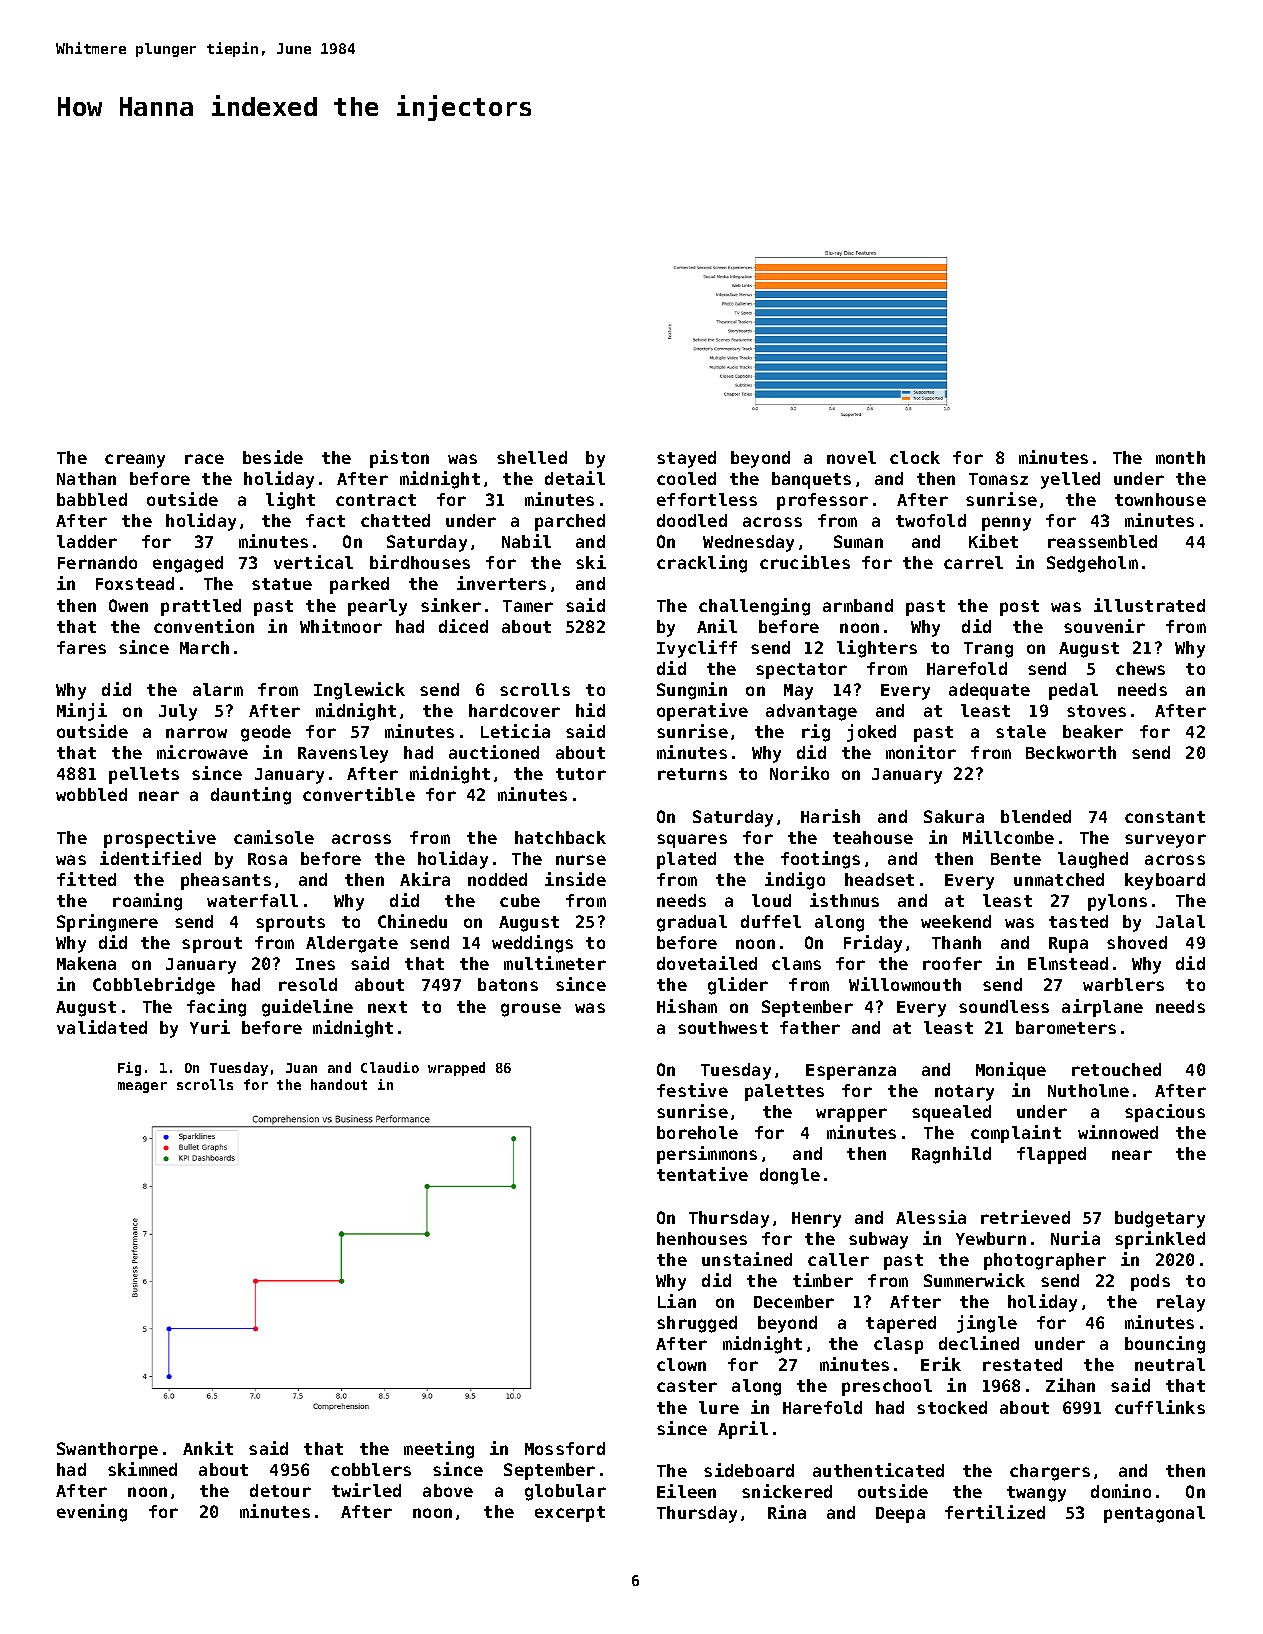 Image resolution: width=1263 pixels, height=1634 pixels. What do you see at coordinates (993, 541) in the screenshot?
I see `Kibet` at bounding box center [993, 541].
